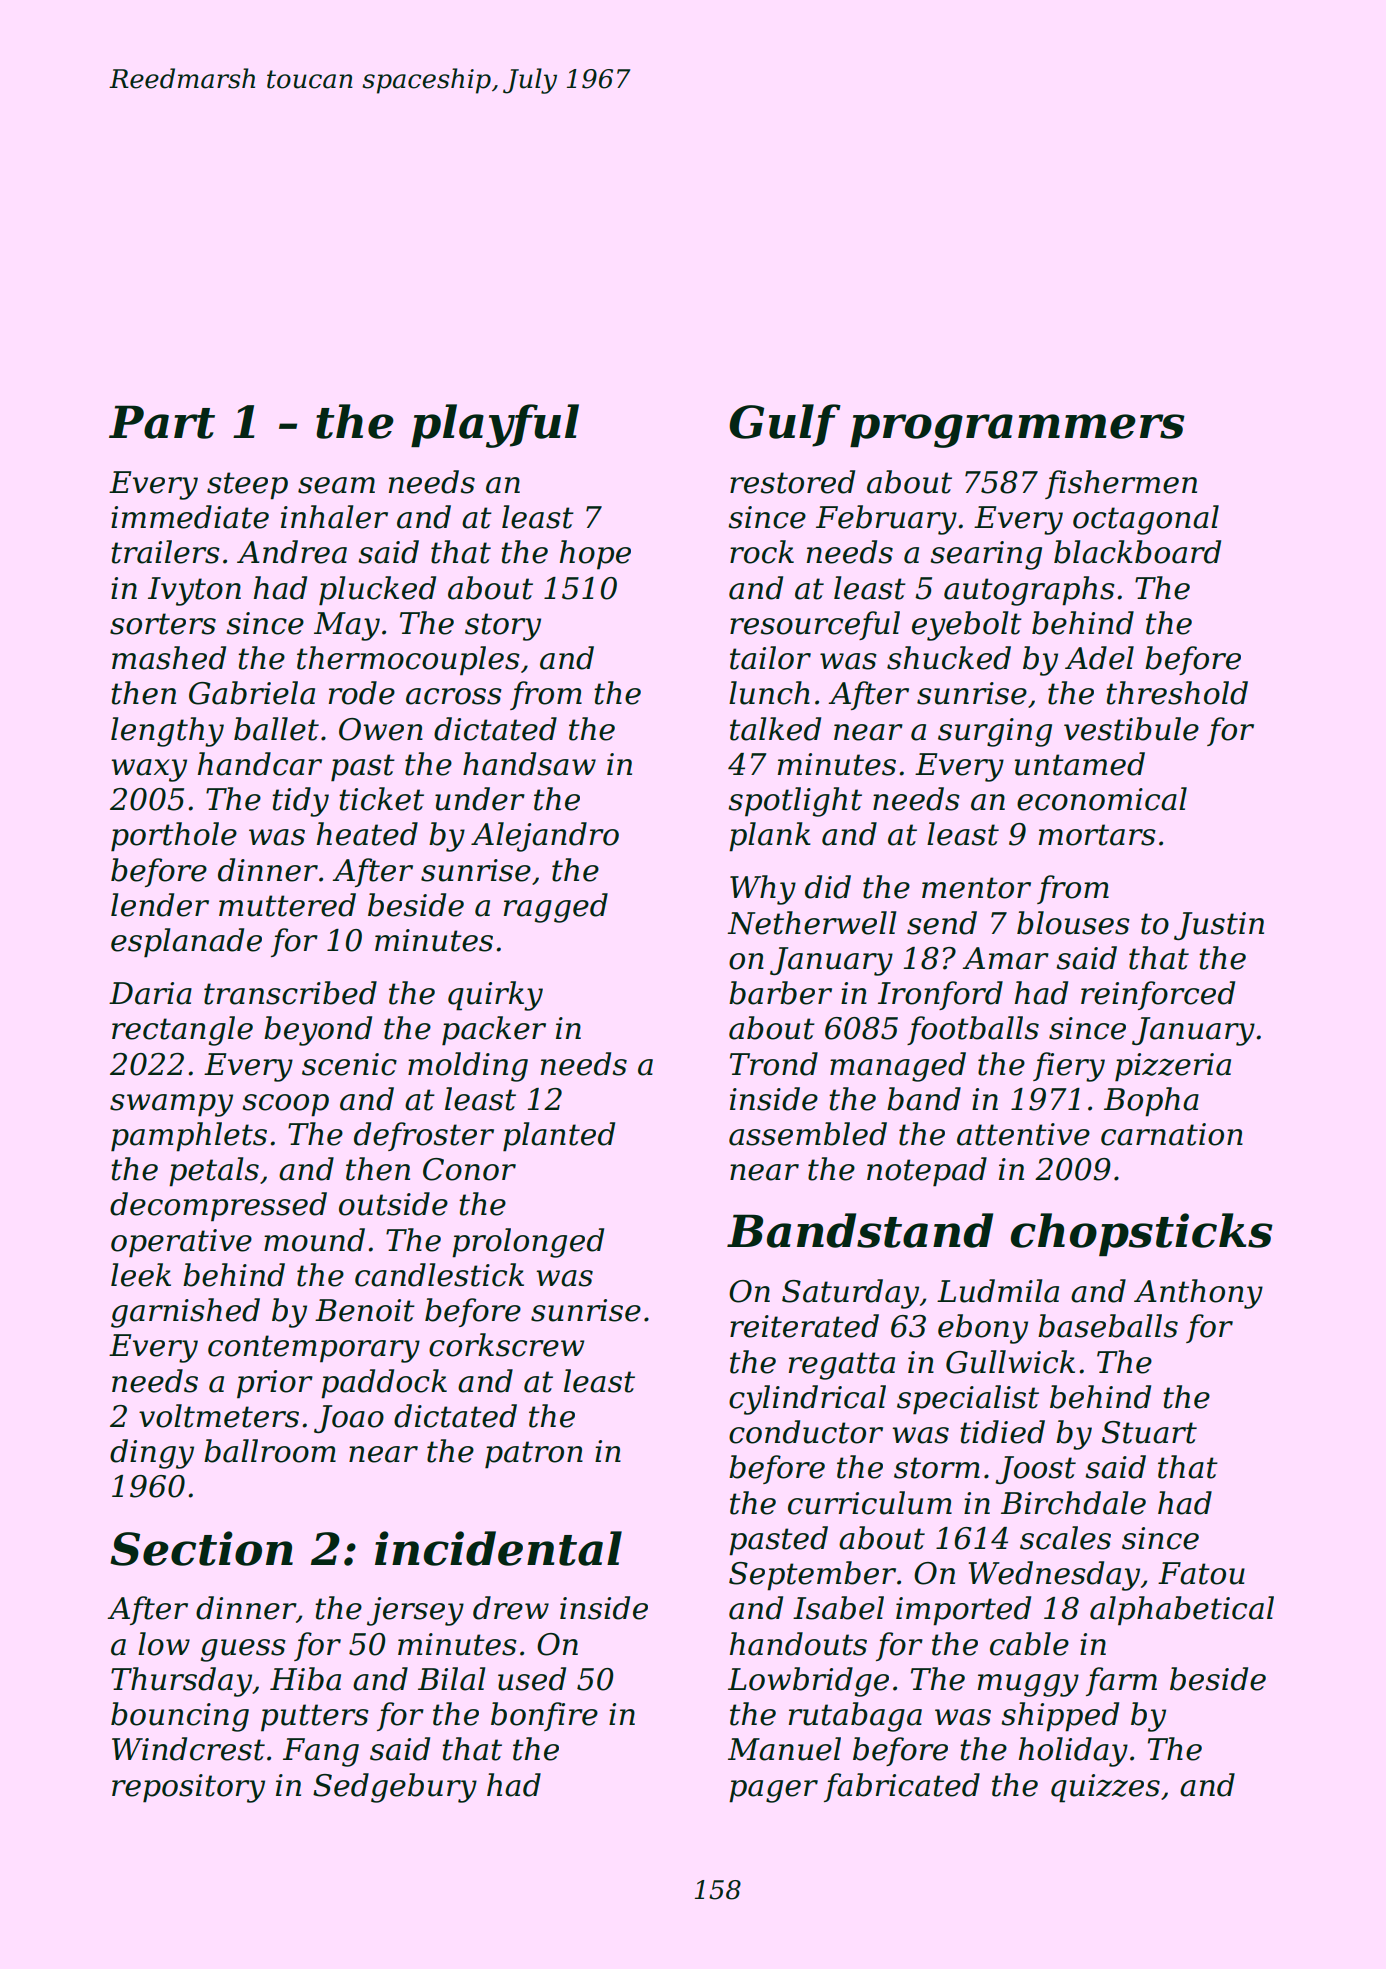  What do you see at coordinates (188, 1749) in the page?
I see `Windcrest` at bounding box center [188, 1749].
